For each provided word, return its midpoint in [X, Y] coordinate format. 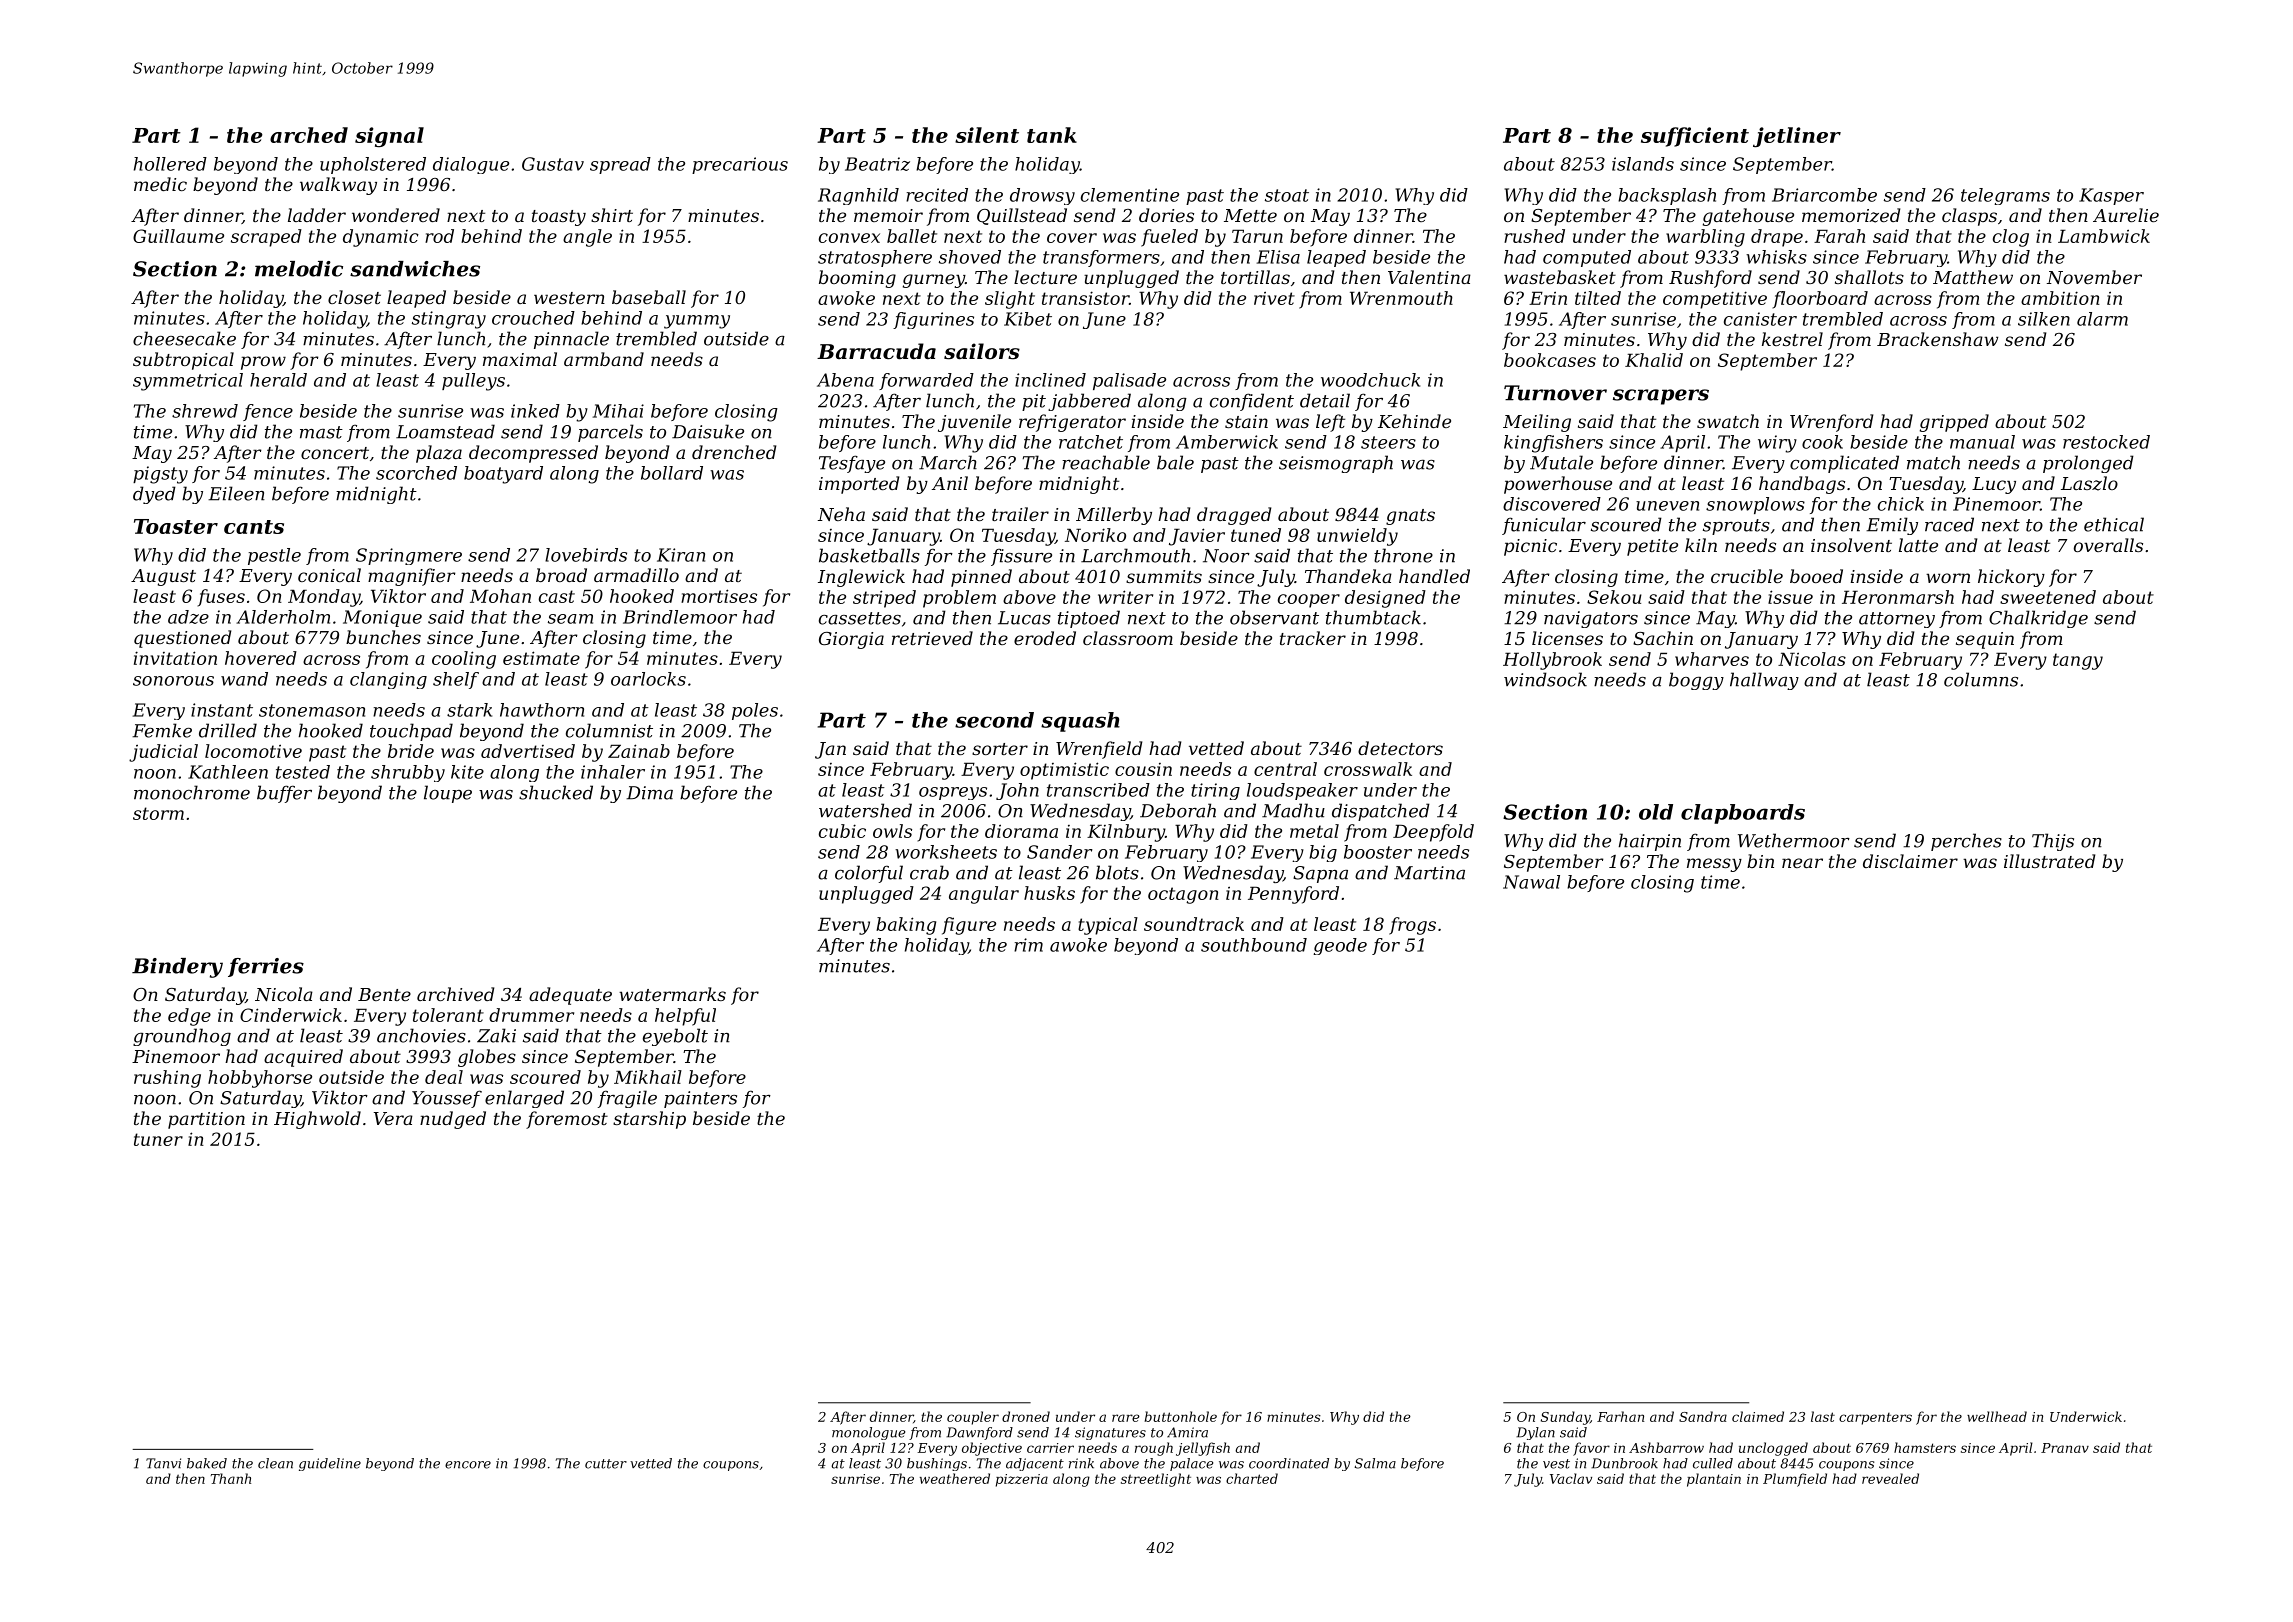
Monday [324, 598]
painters [700, 1099]
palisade [1129, 381]
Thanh [231, 1478]
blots [1117, 872]
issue [1790, 597]
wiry [1777, 444]
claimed [1758, 1416]
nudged [453, 1120]
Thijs [2053, 842]
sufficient [1695, 137]
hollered [170, 164]
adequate [570, 996]
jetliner [1797, 137]
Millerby [1114, 516]
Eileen [236, 493]
